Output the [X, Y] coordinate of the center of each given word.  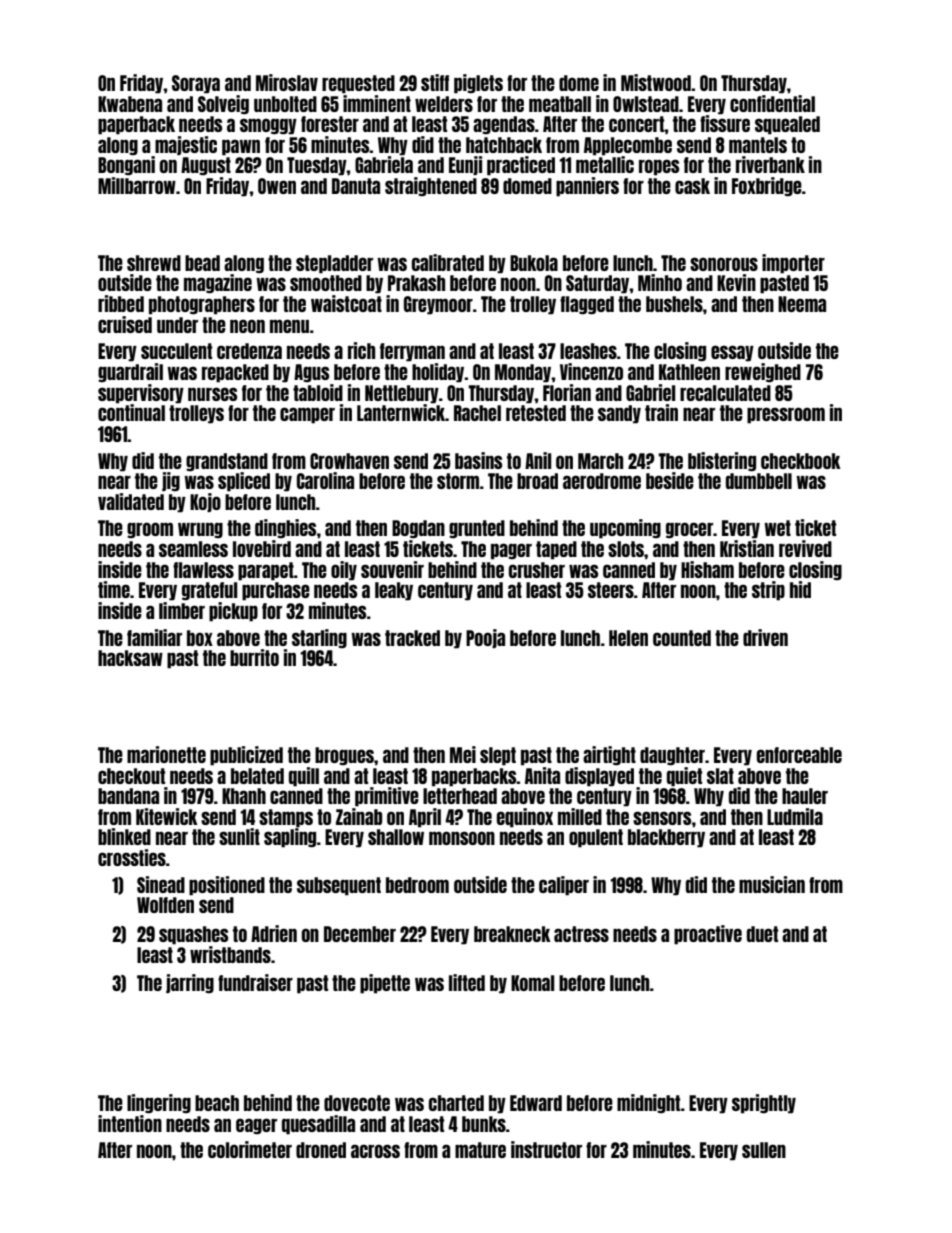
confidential [772, 103]
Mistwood [656, 82]
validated [131, 501]
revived [805, 548]
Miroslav [287, 82]
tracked [412, 638]
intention [130, 1123]
